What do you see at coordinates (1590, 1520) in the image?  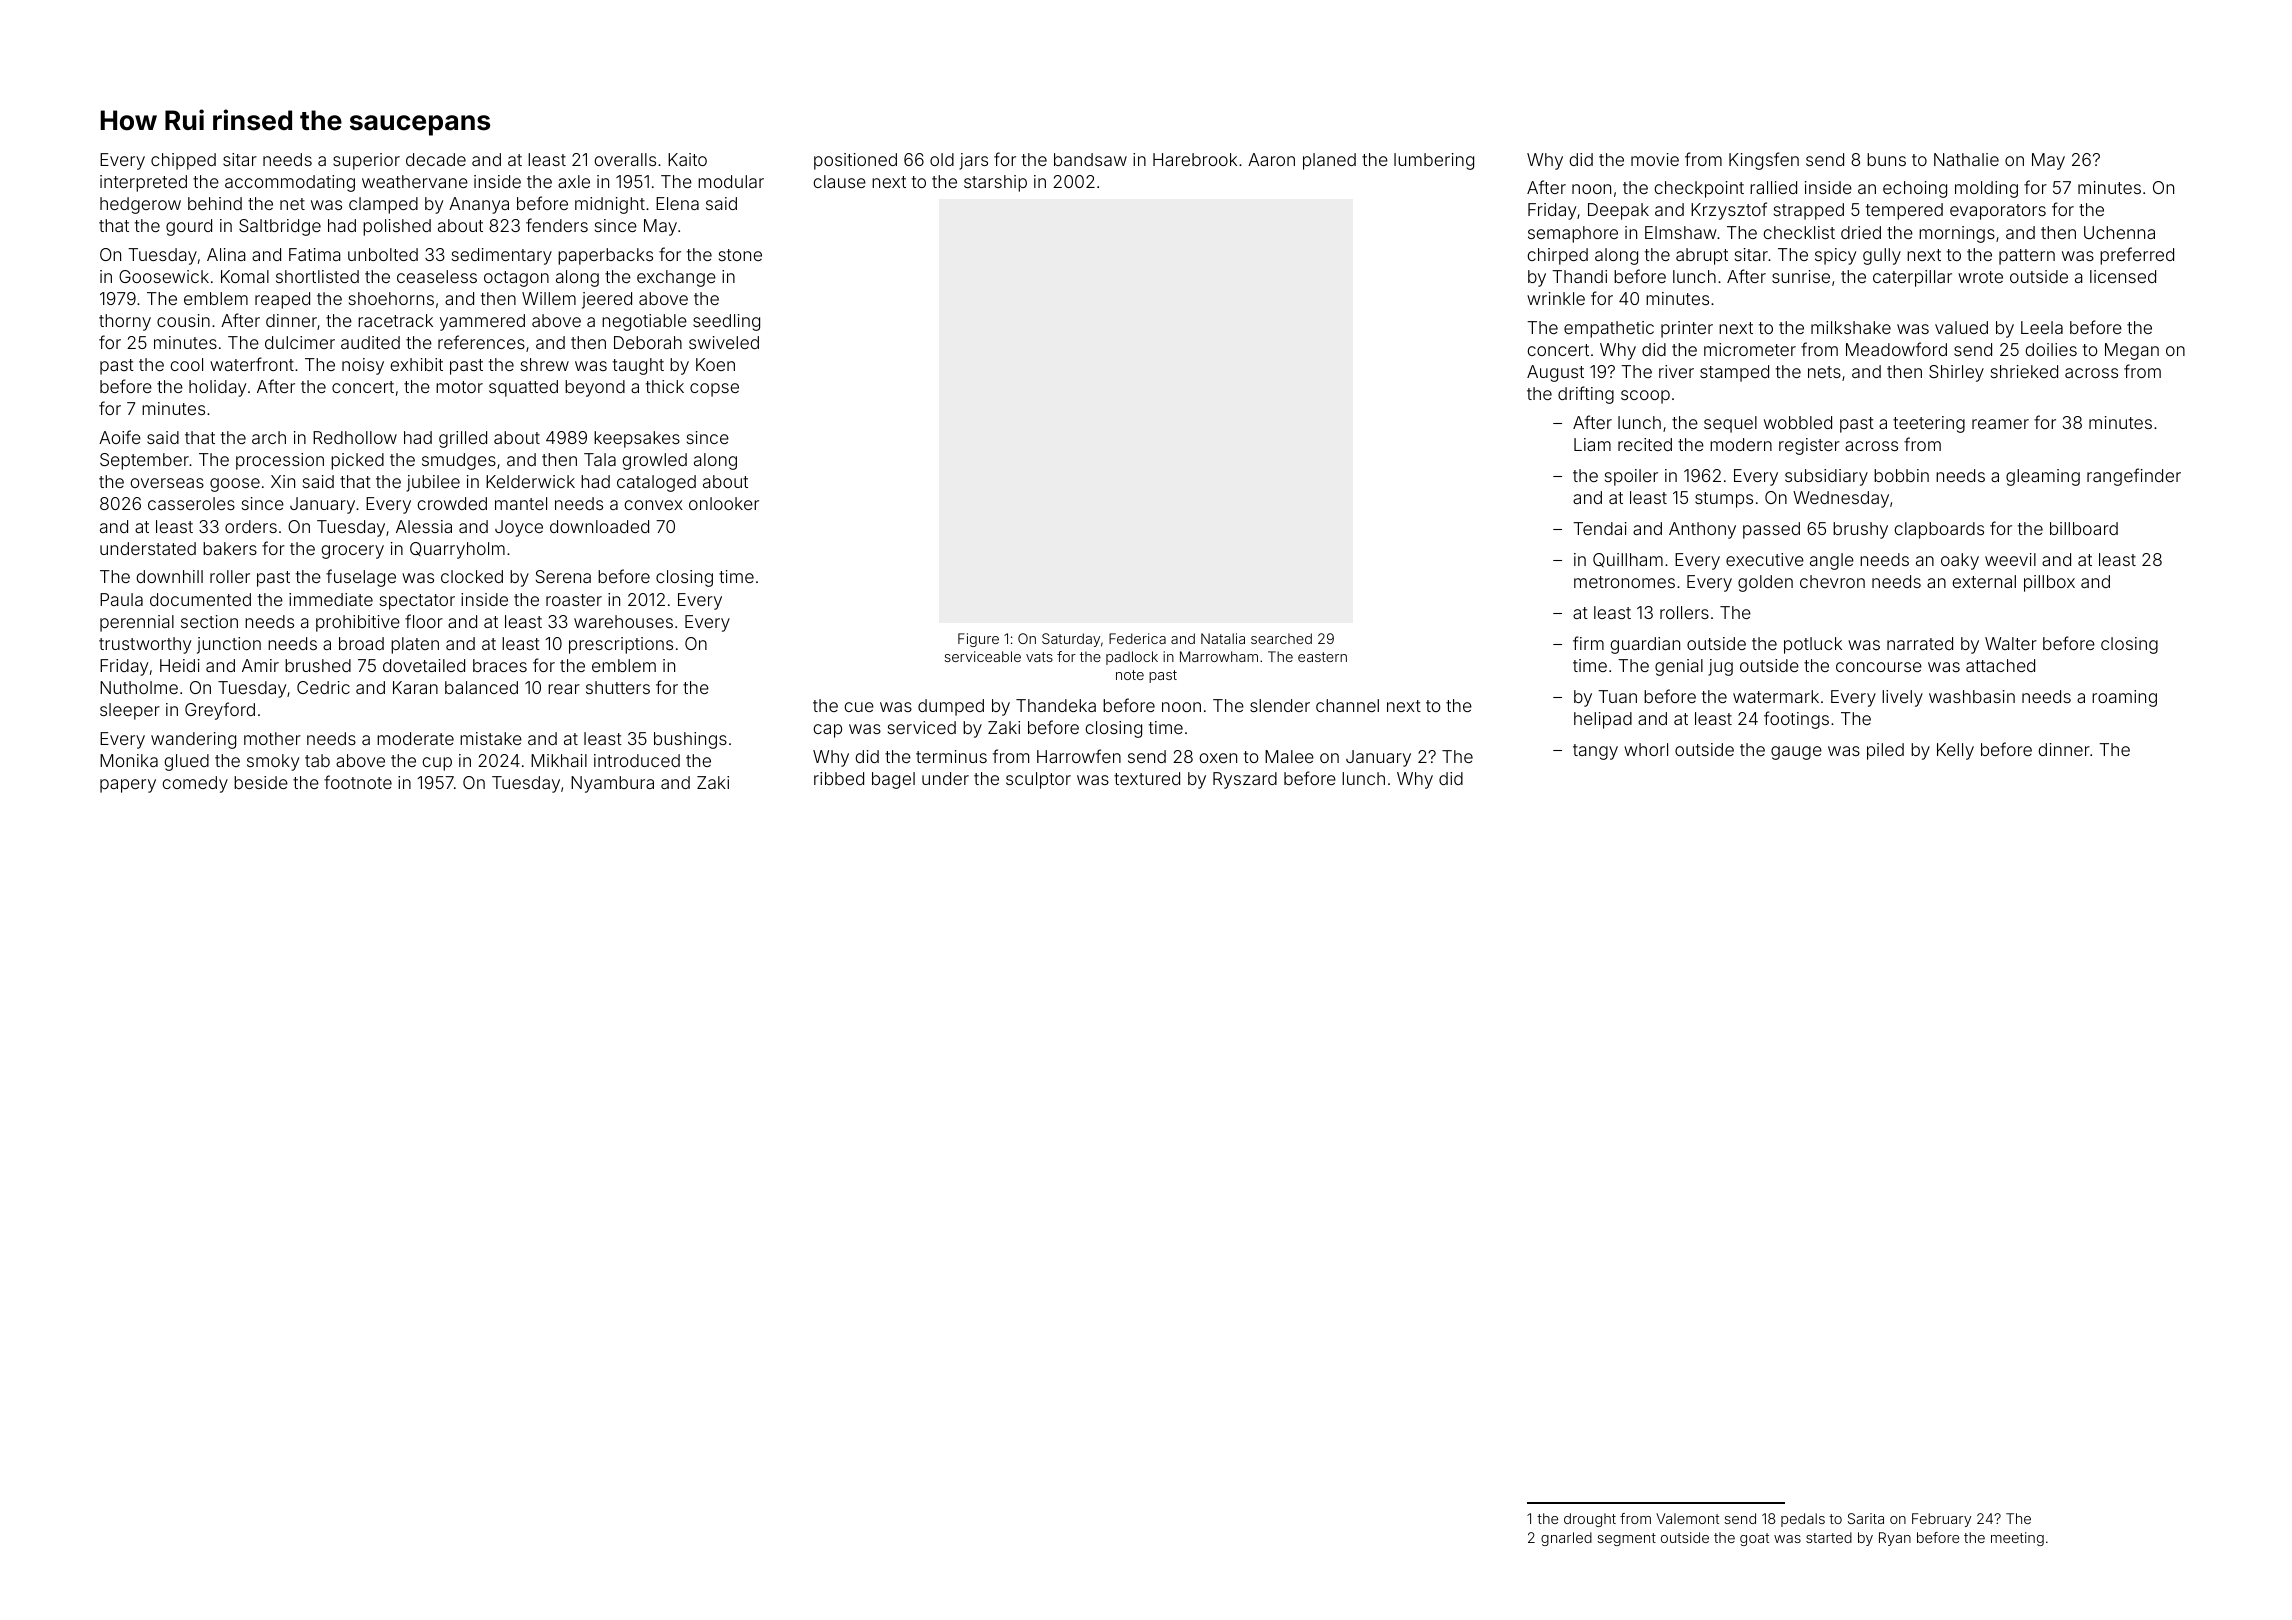 I see `drought` at bounding box center [1590, 1520].
